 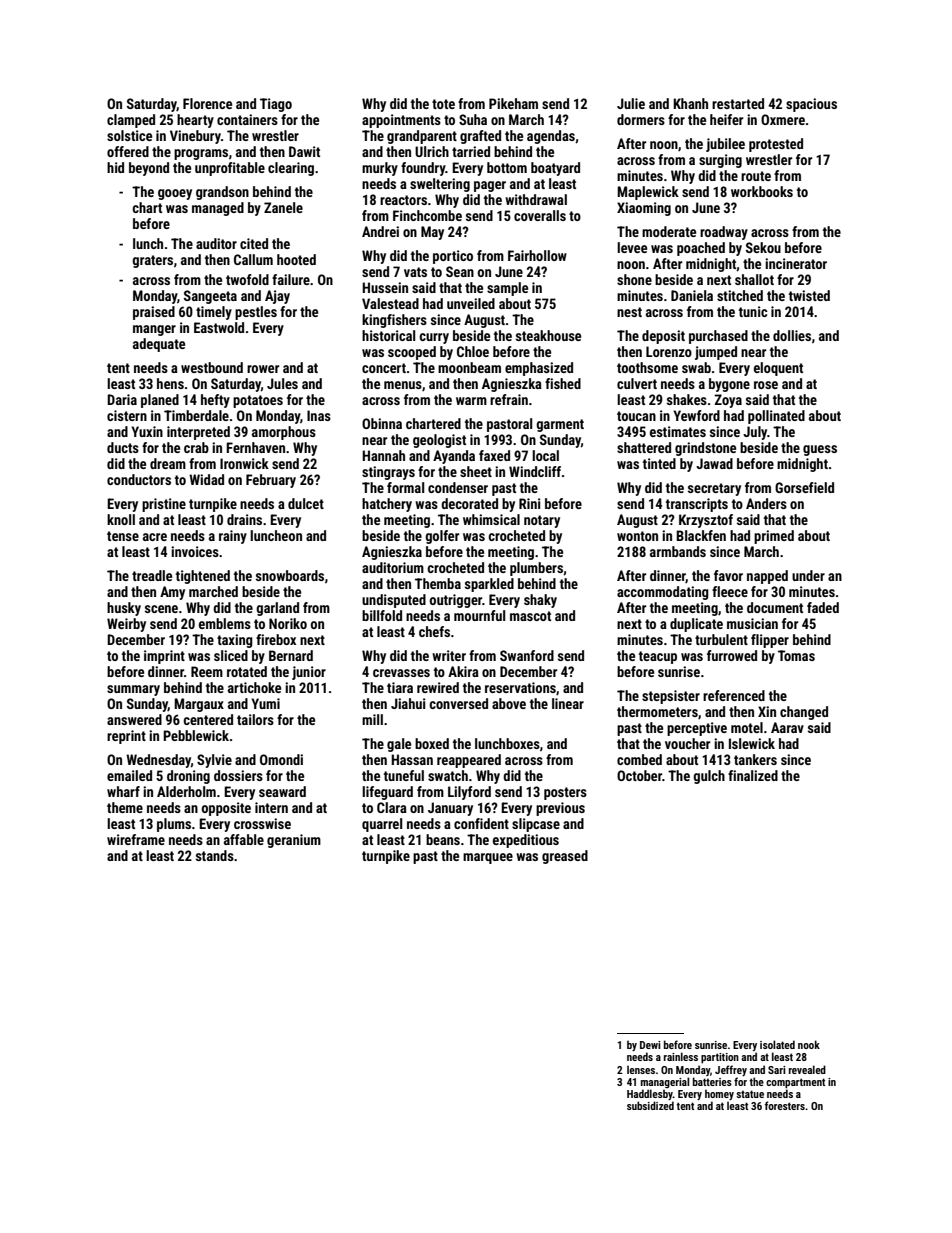 What do you see at coordinates (215, 855) in the screenshot?
I see `stands` at bounding box center [215, 855].
